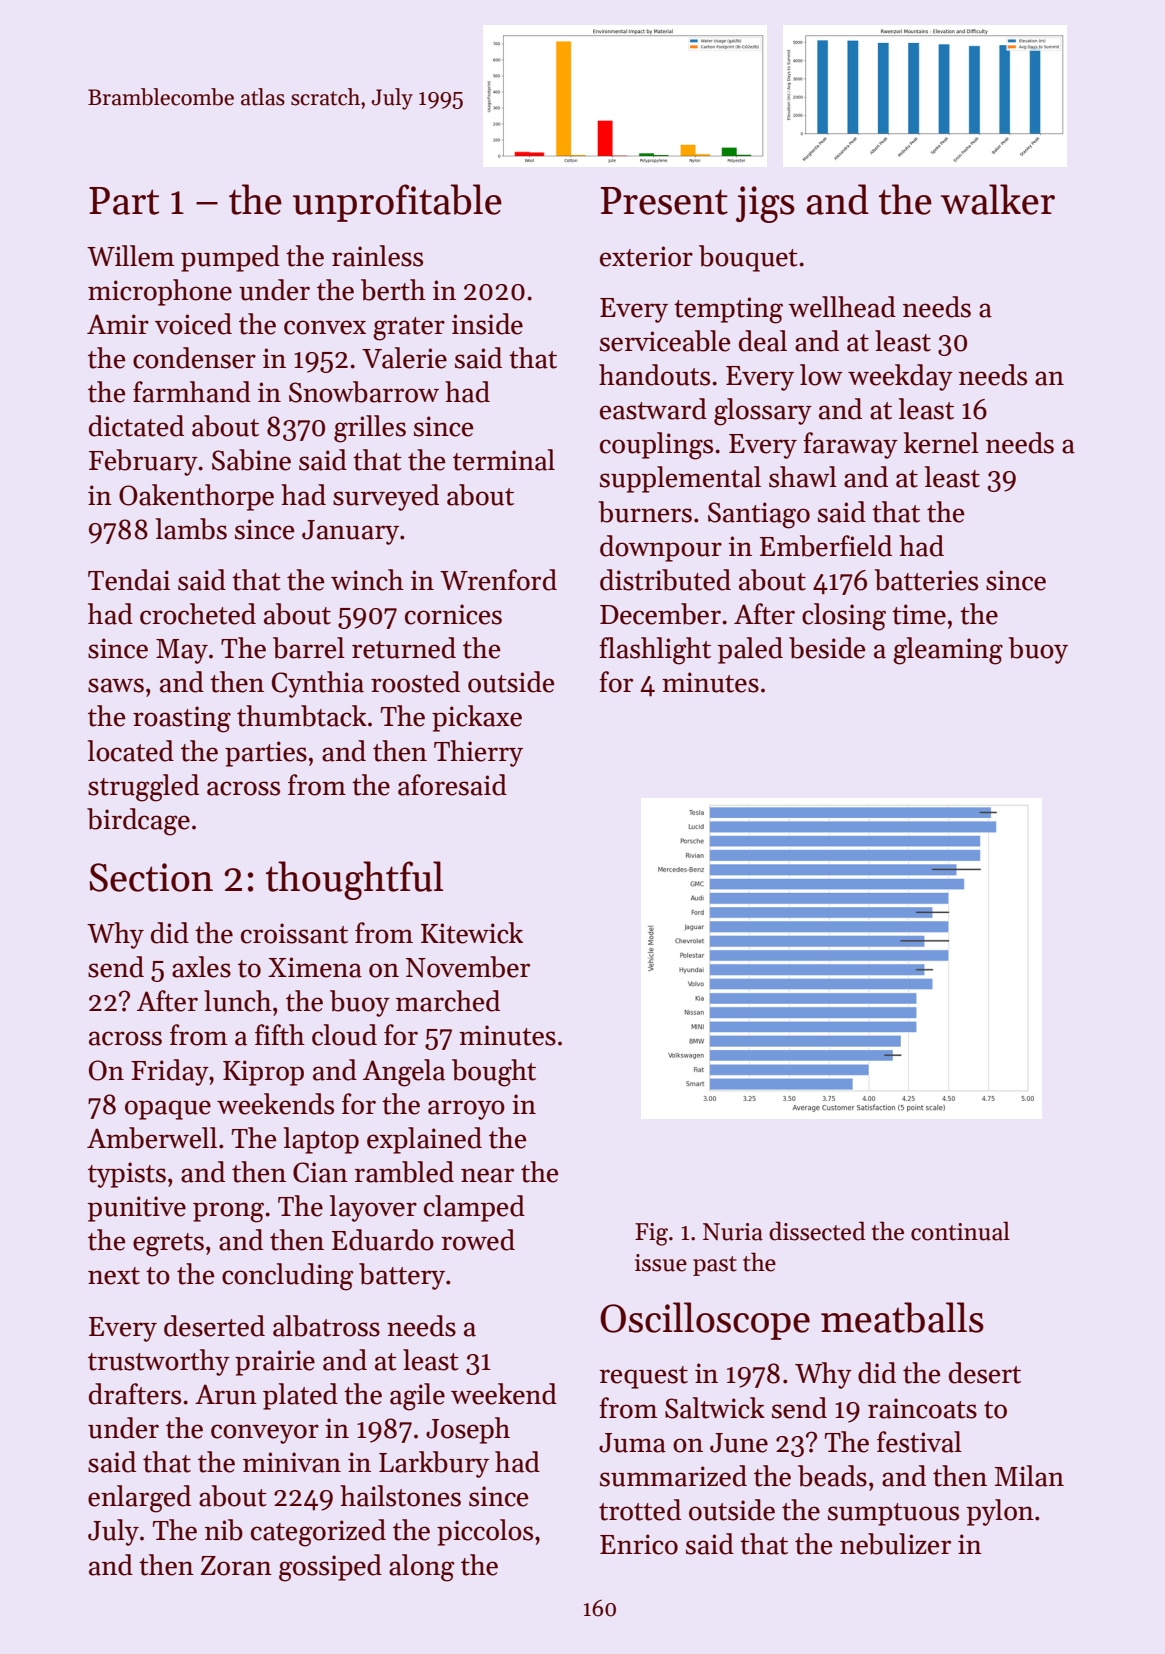 The height and width of the screenshot is (1654, 1165). What do you see at coordinates (664, 201) in the screenshot?
I see `Present` at bounding box center [664, 201].
